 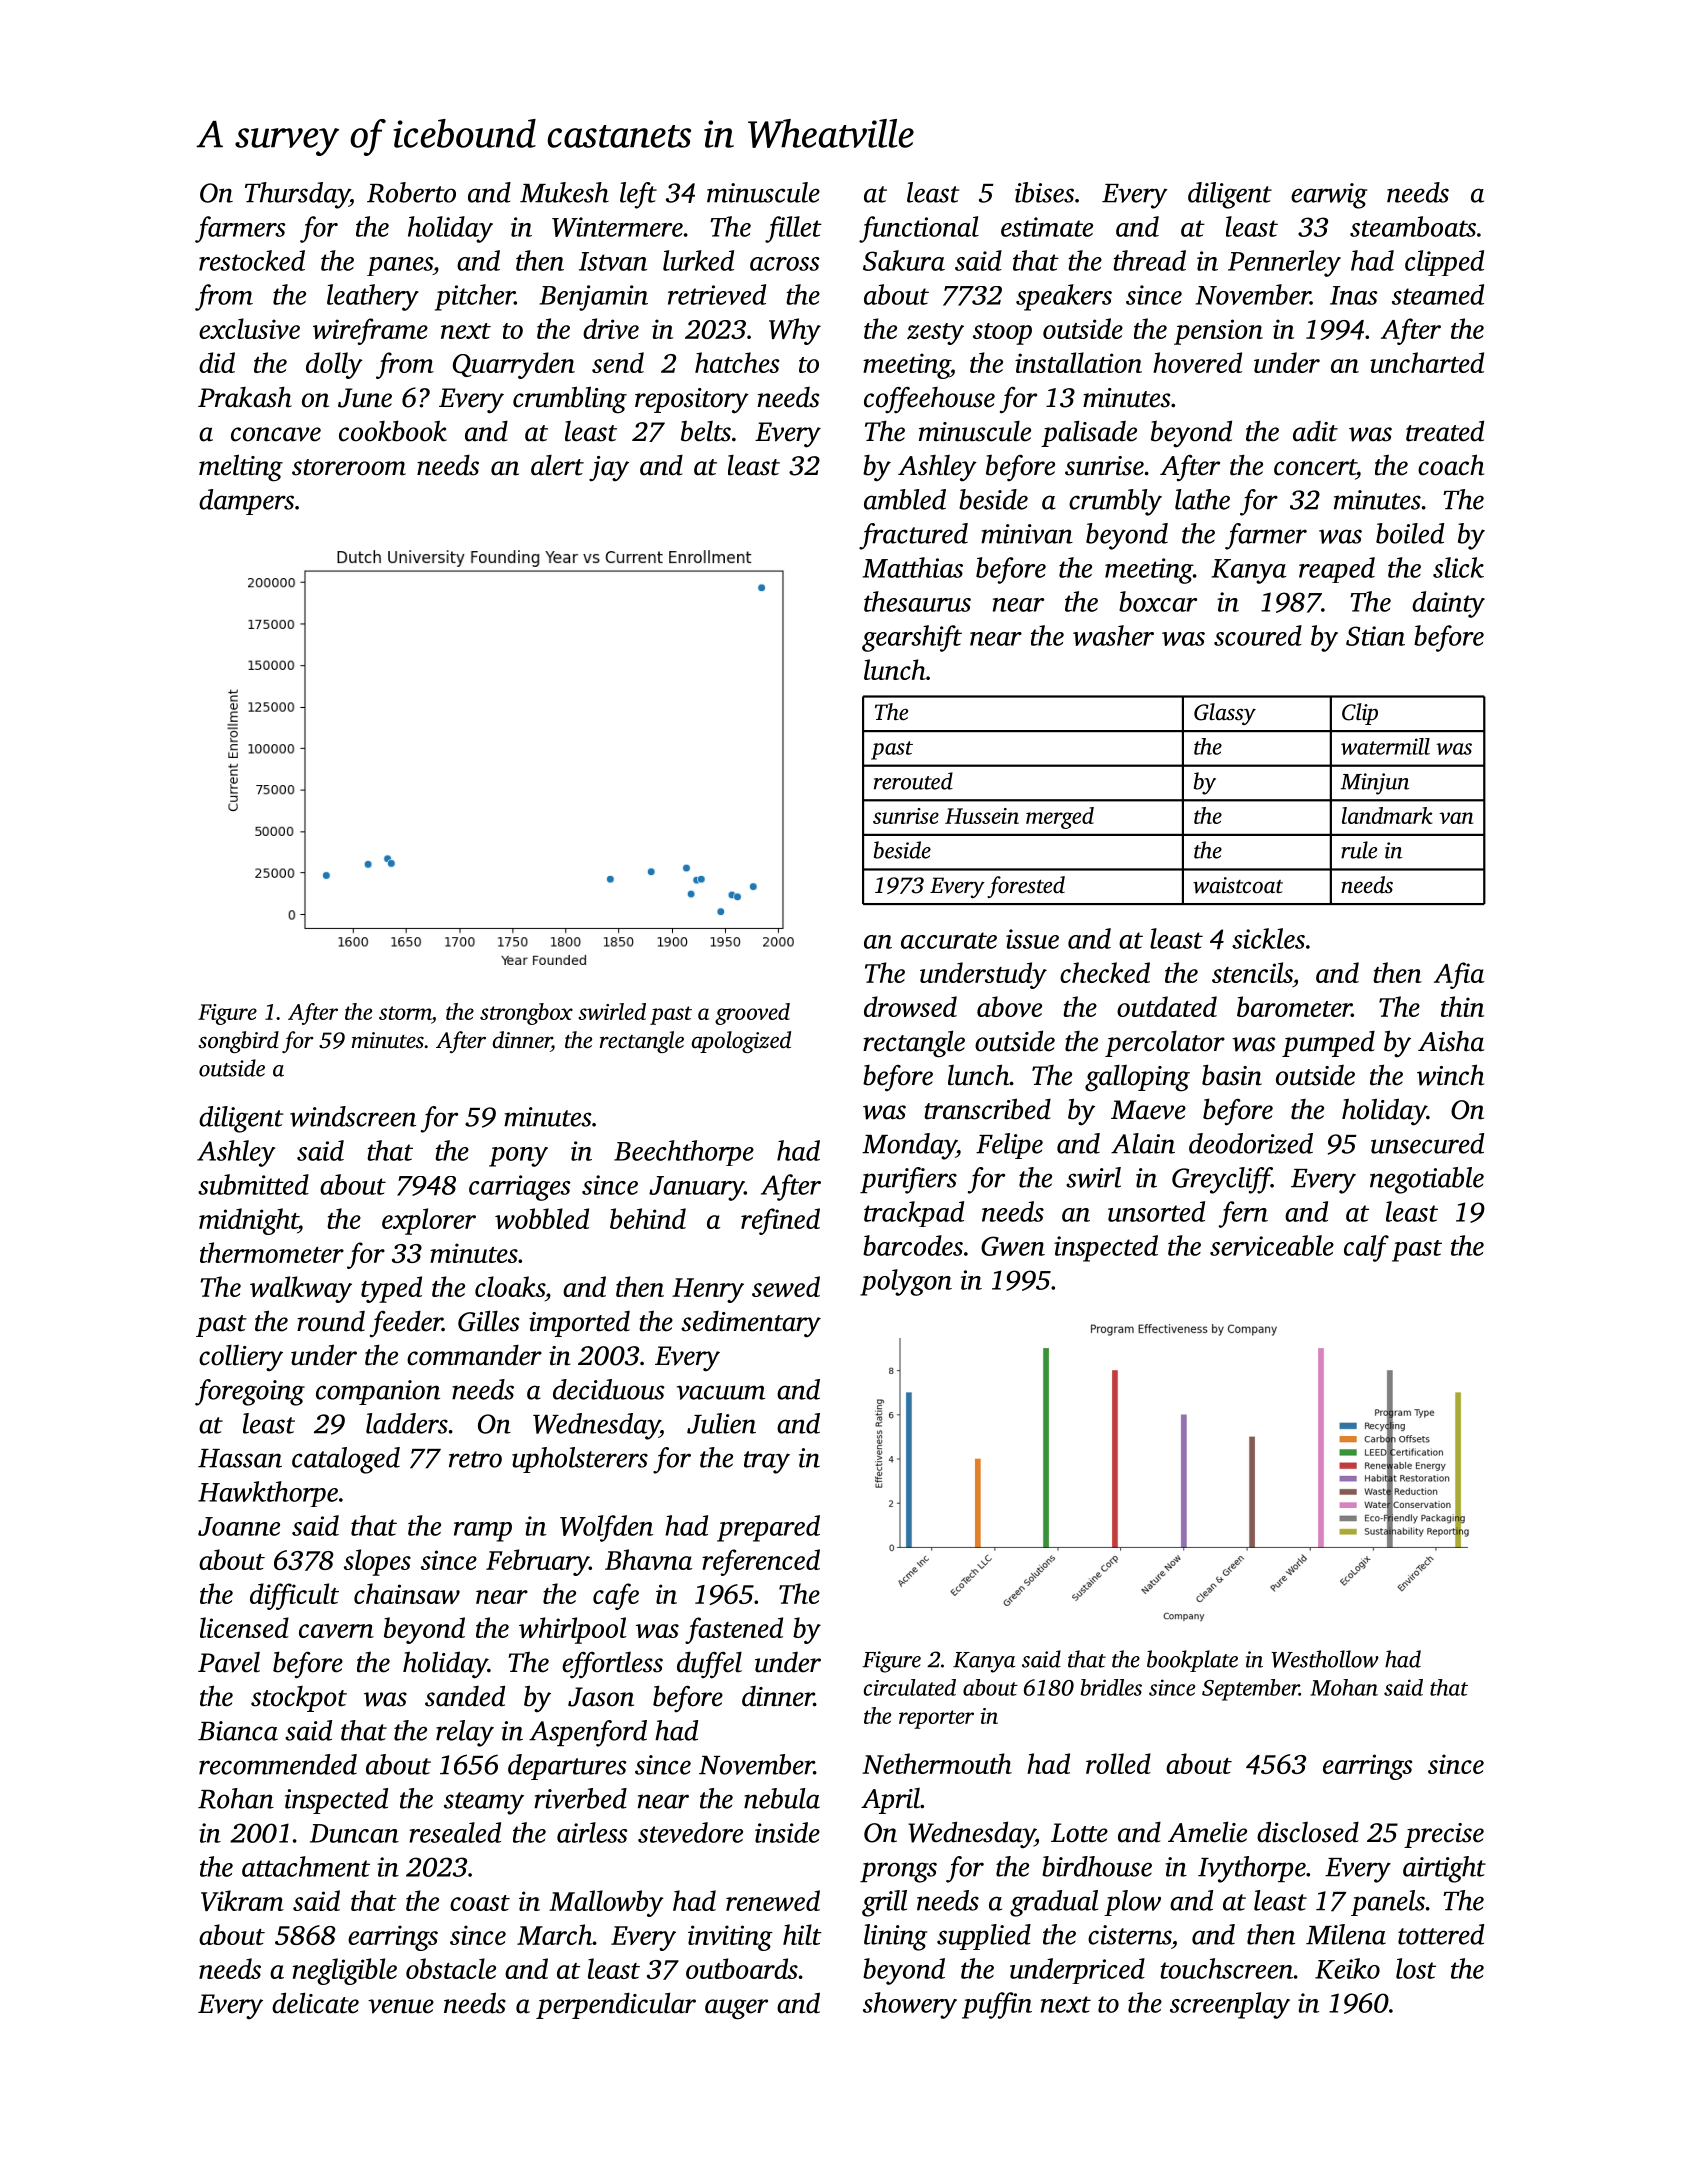 I want to click on reaped, so click(x=1337, y=570).
